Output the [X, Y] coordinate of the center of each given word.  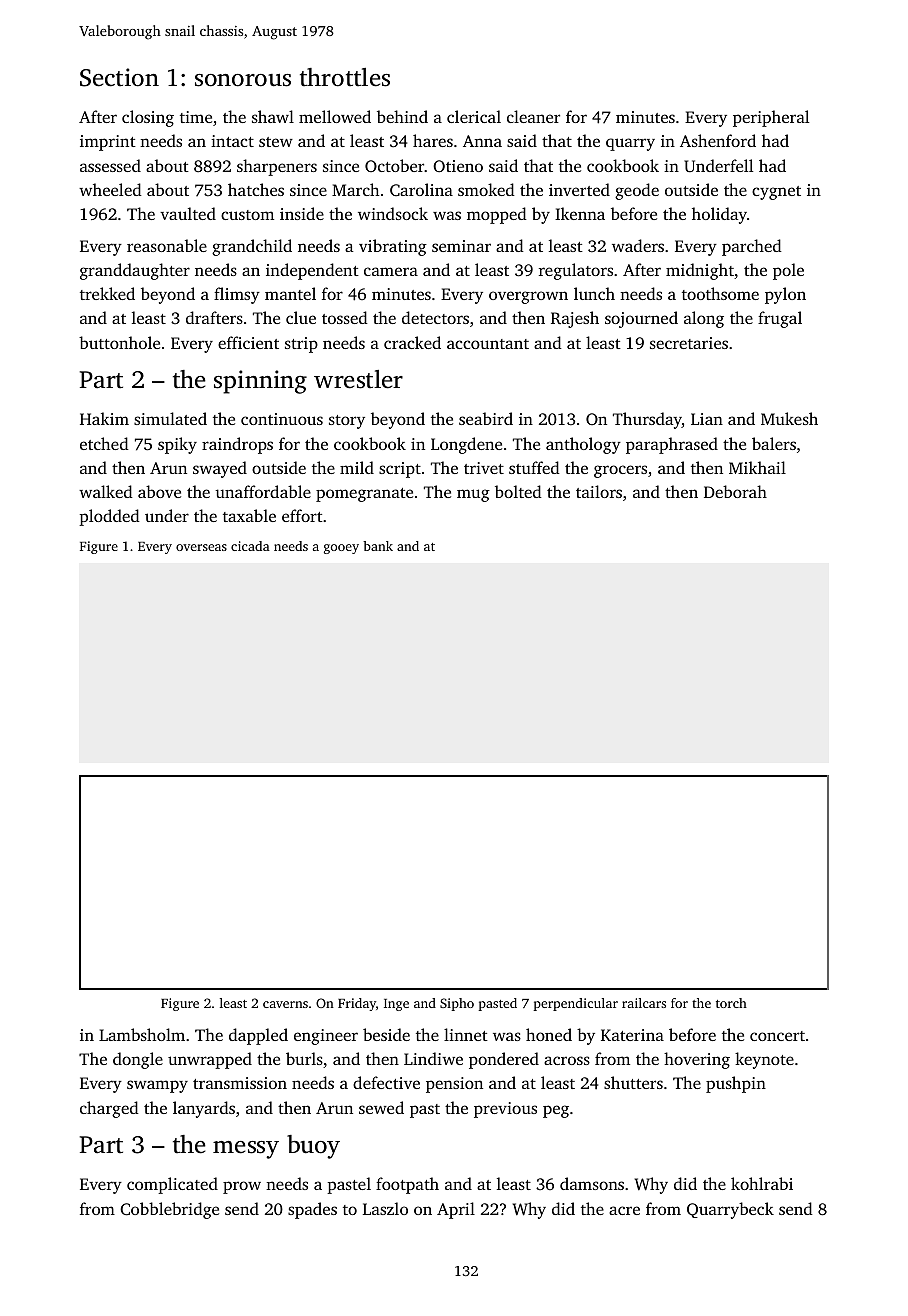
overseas [201, 547]
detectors [435, 317]
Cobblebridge [169, 1210]
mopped [497, 215]
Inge [396, 1005]
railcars [644, 1003]
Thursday [647, 420]
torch [731, 1003]
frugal [780, 319]
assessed [110, 165]
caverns [285, 1004]
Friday [357, 1004]
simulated [170, 418]
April [456, 1210]
